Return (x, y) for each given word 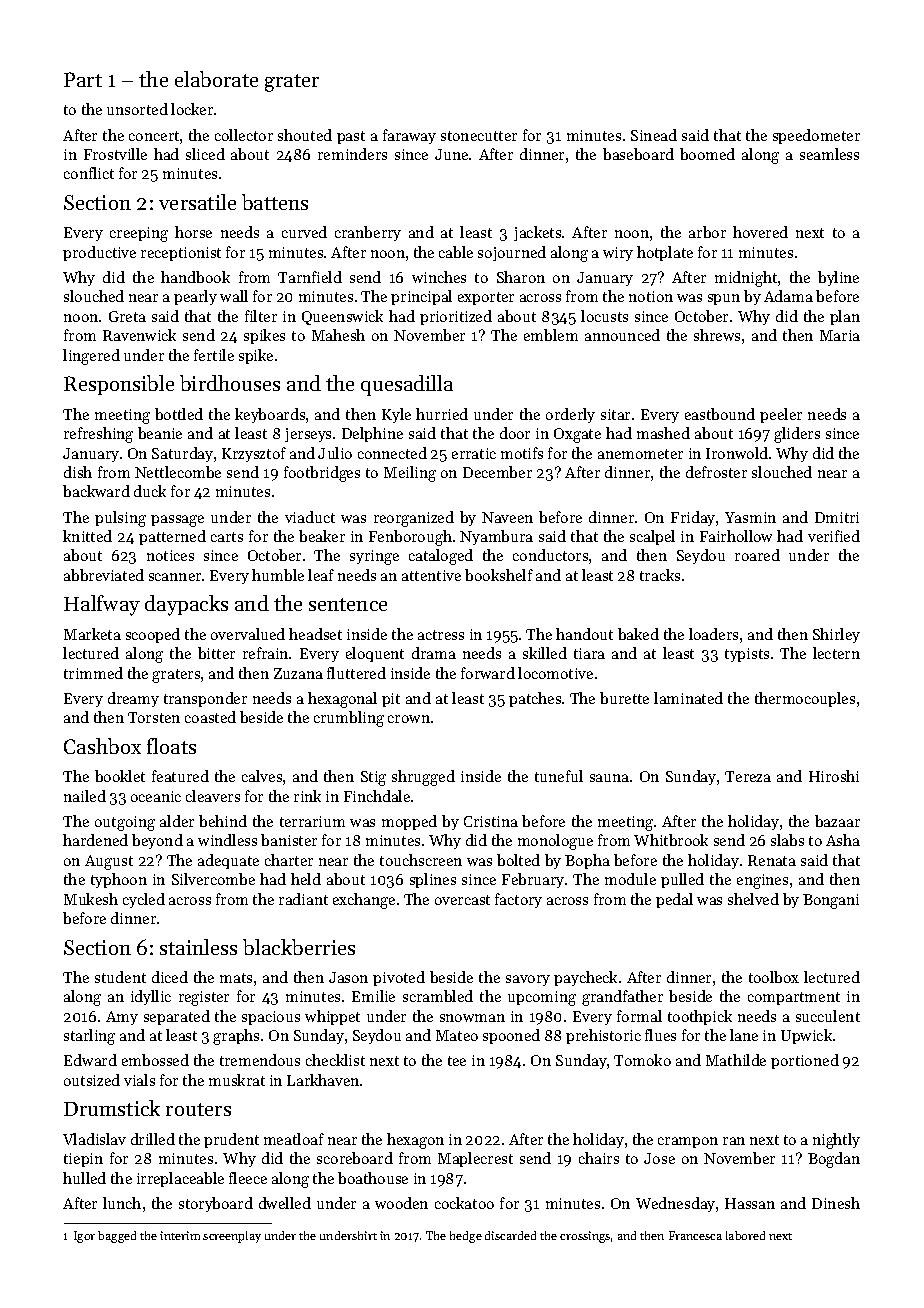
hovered (760, 232)
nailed (85, 796)
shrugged (423, 778)
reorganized (414, 519)
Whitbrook (671, 840)
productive (99, 253)
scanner (175, 577)
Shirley (836, 635)
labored (745, 1235)
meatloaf (294, 1139)
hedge (466, 1237)
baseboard (638, 154)
